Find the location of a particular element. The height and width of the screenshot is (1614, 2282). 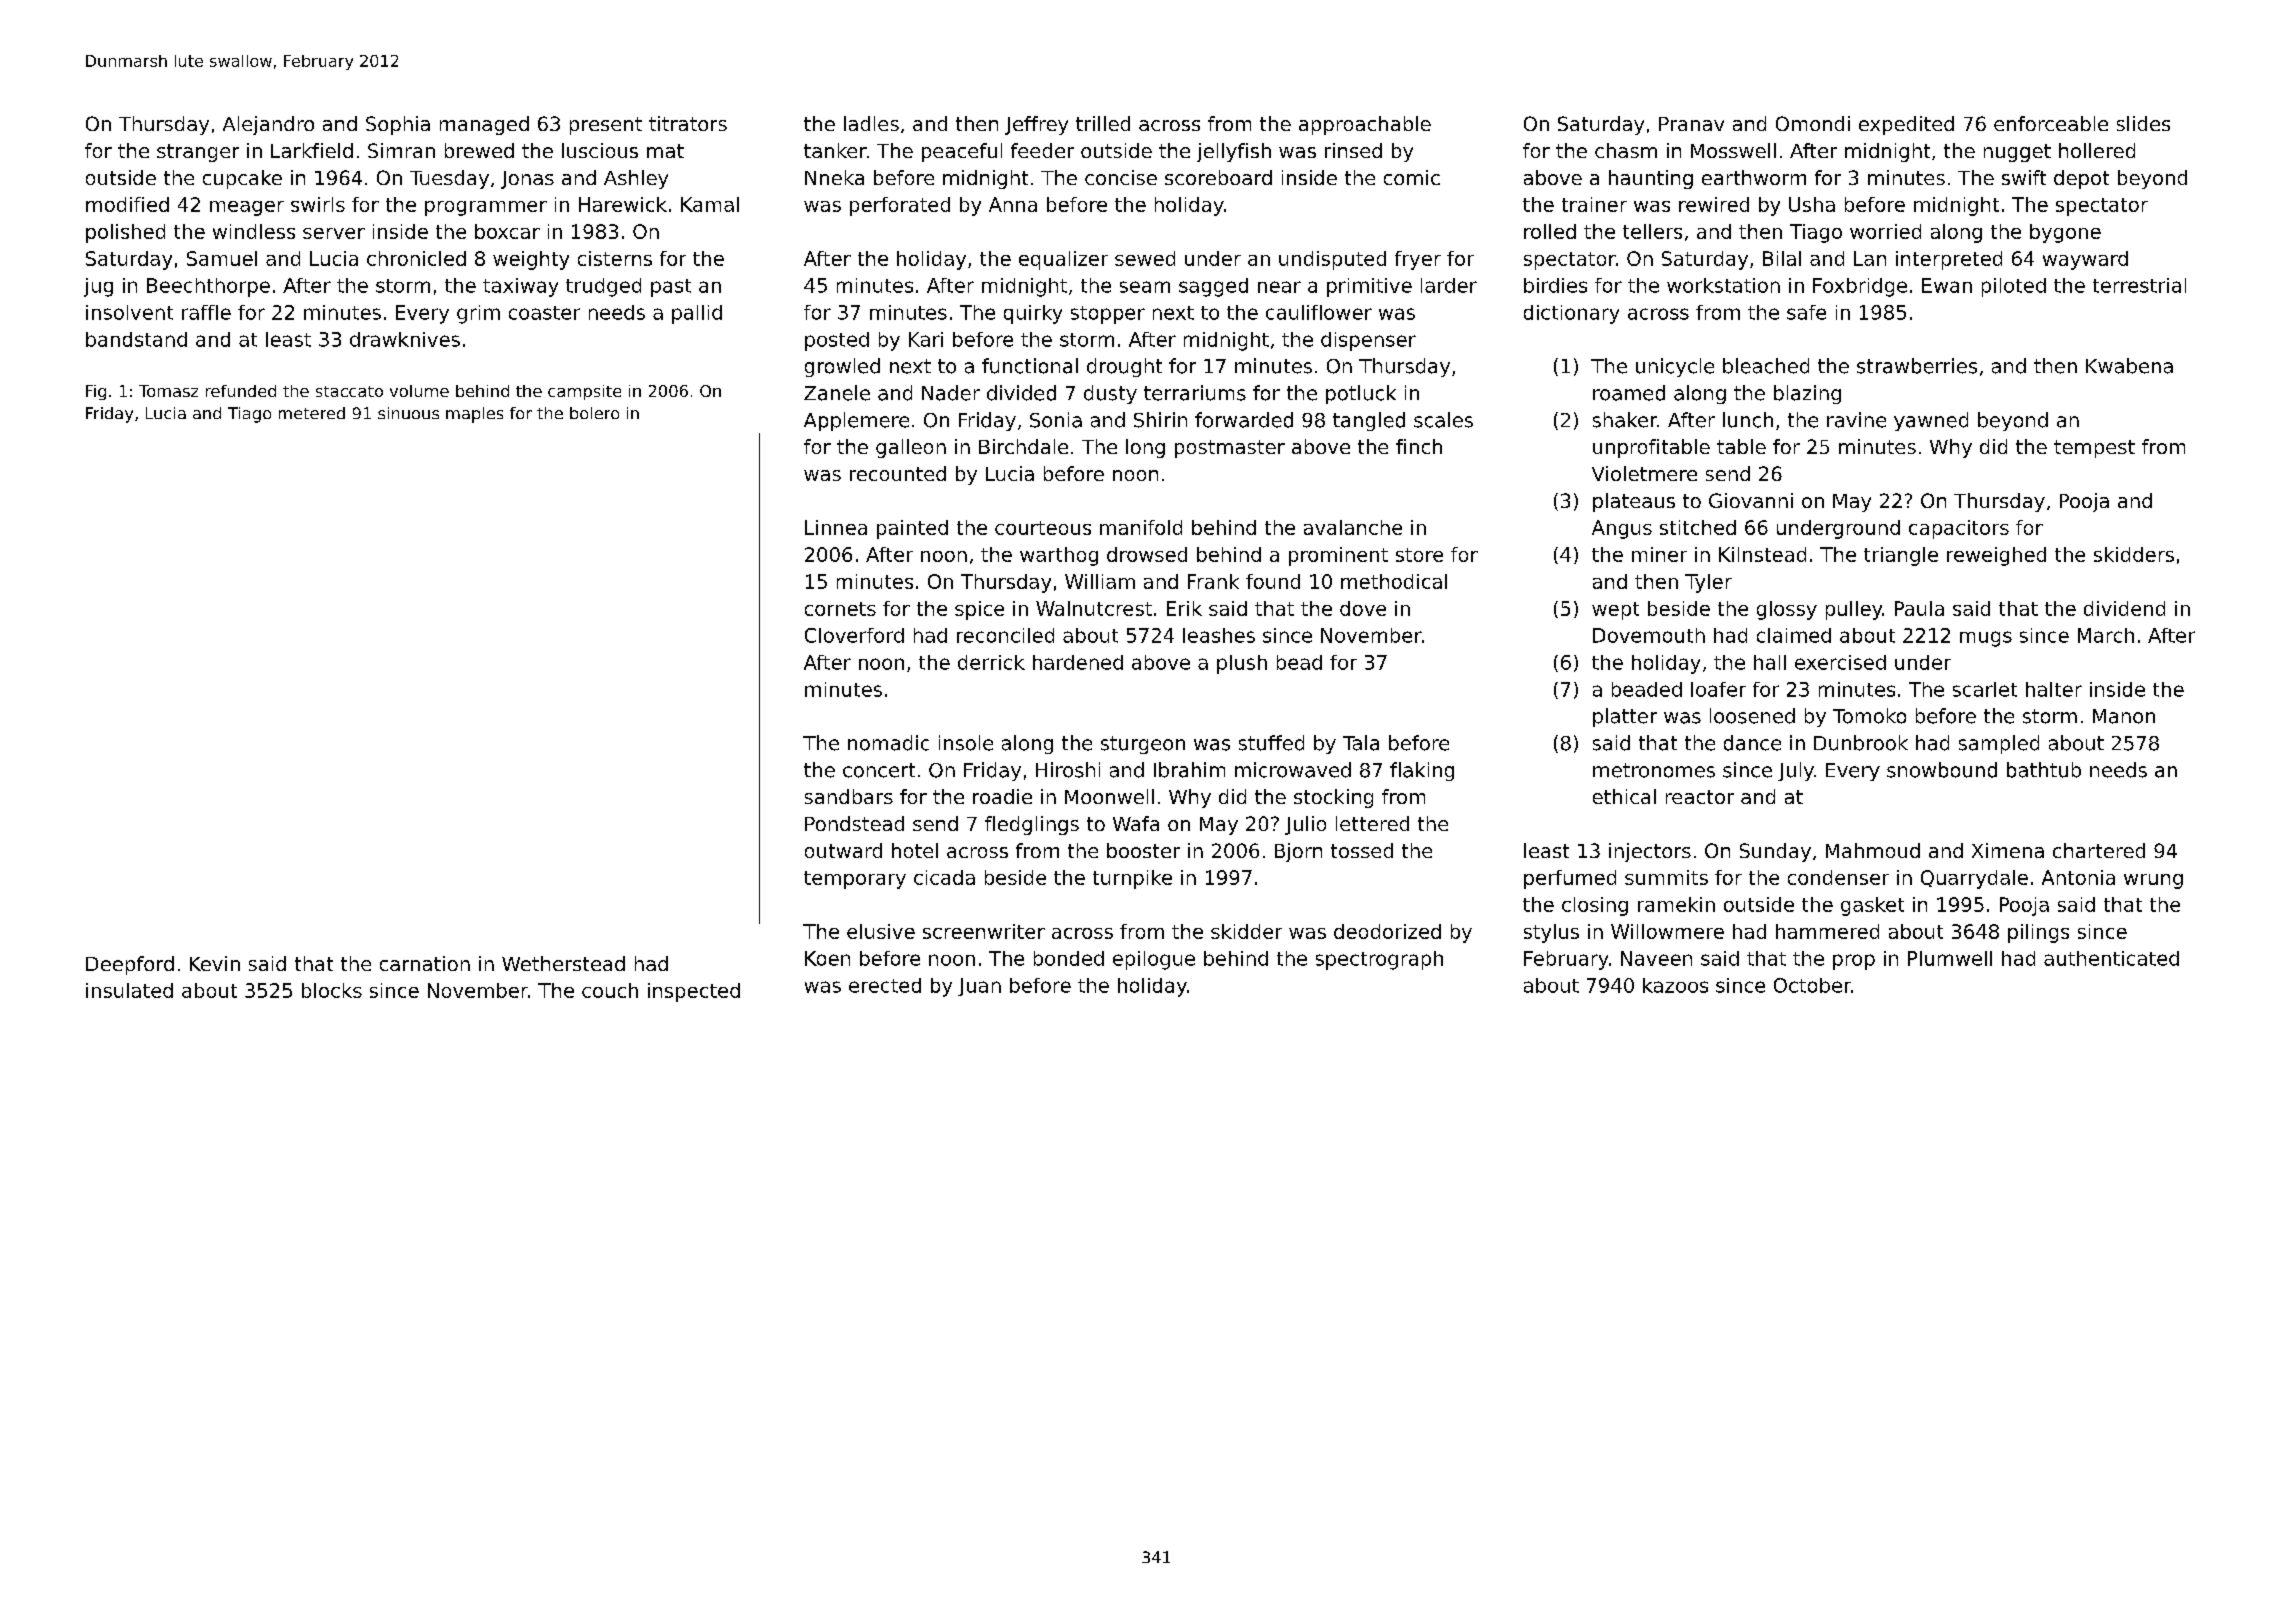

Alejandro is located at coordinates (268, 125).
